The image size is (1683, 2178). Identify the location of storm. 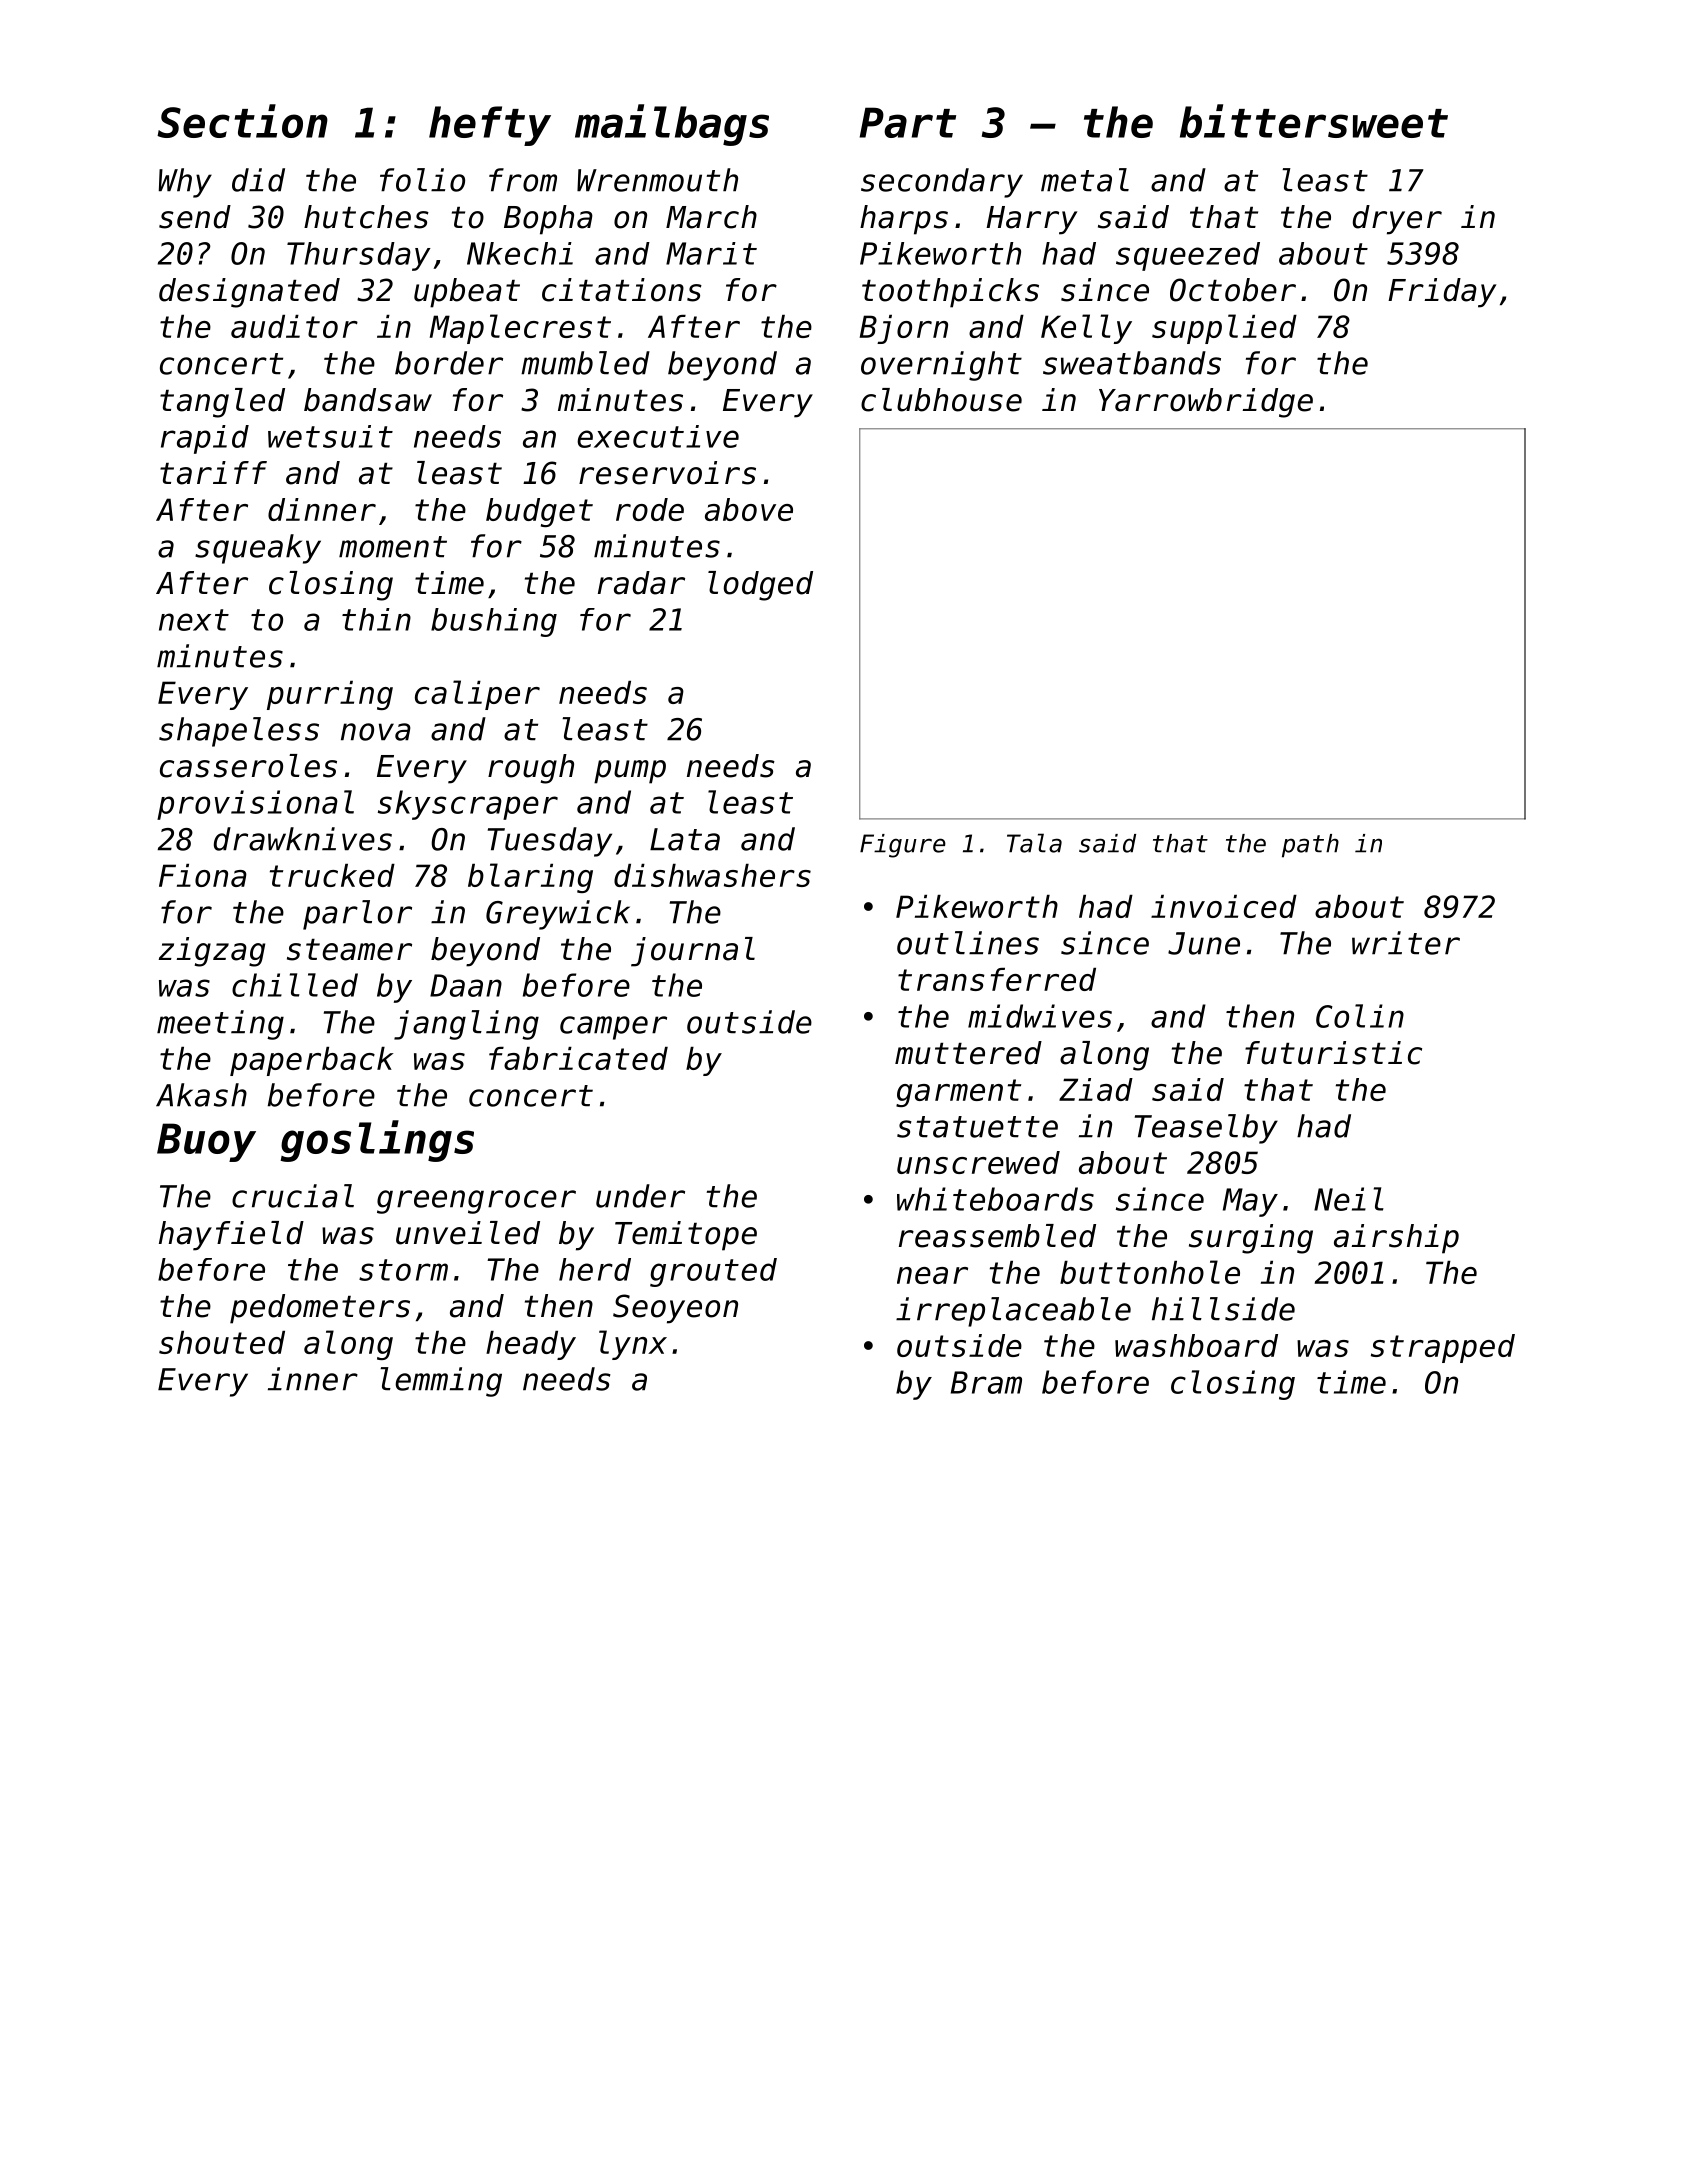
(403, 1270).
